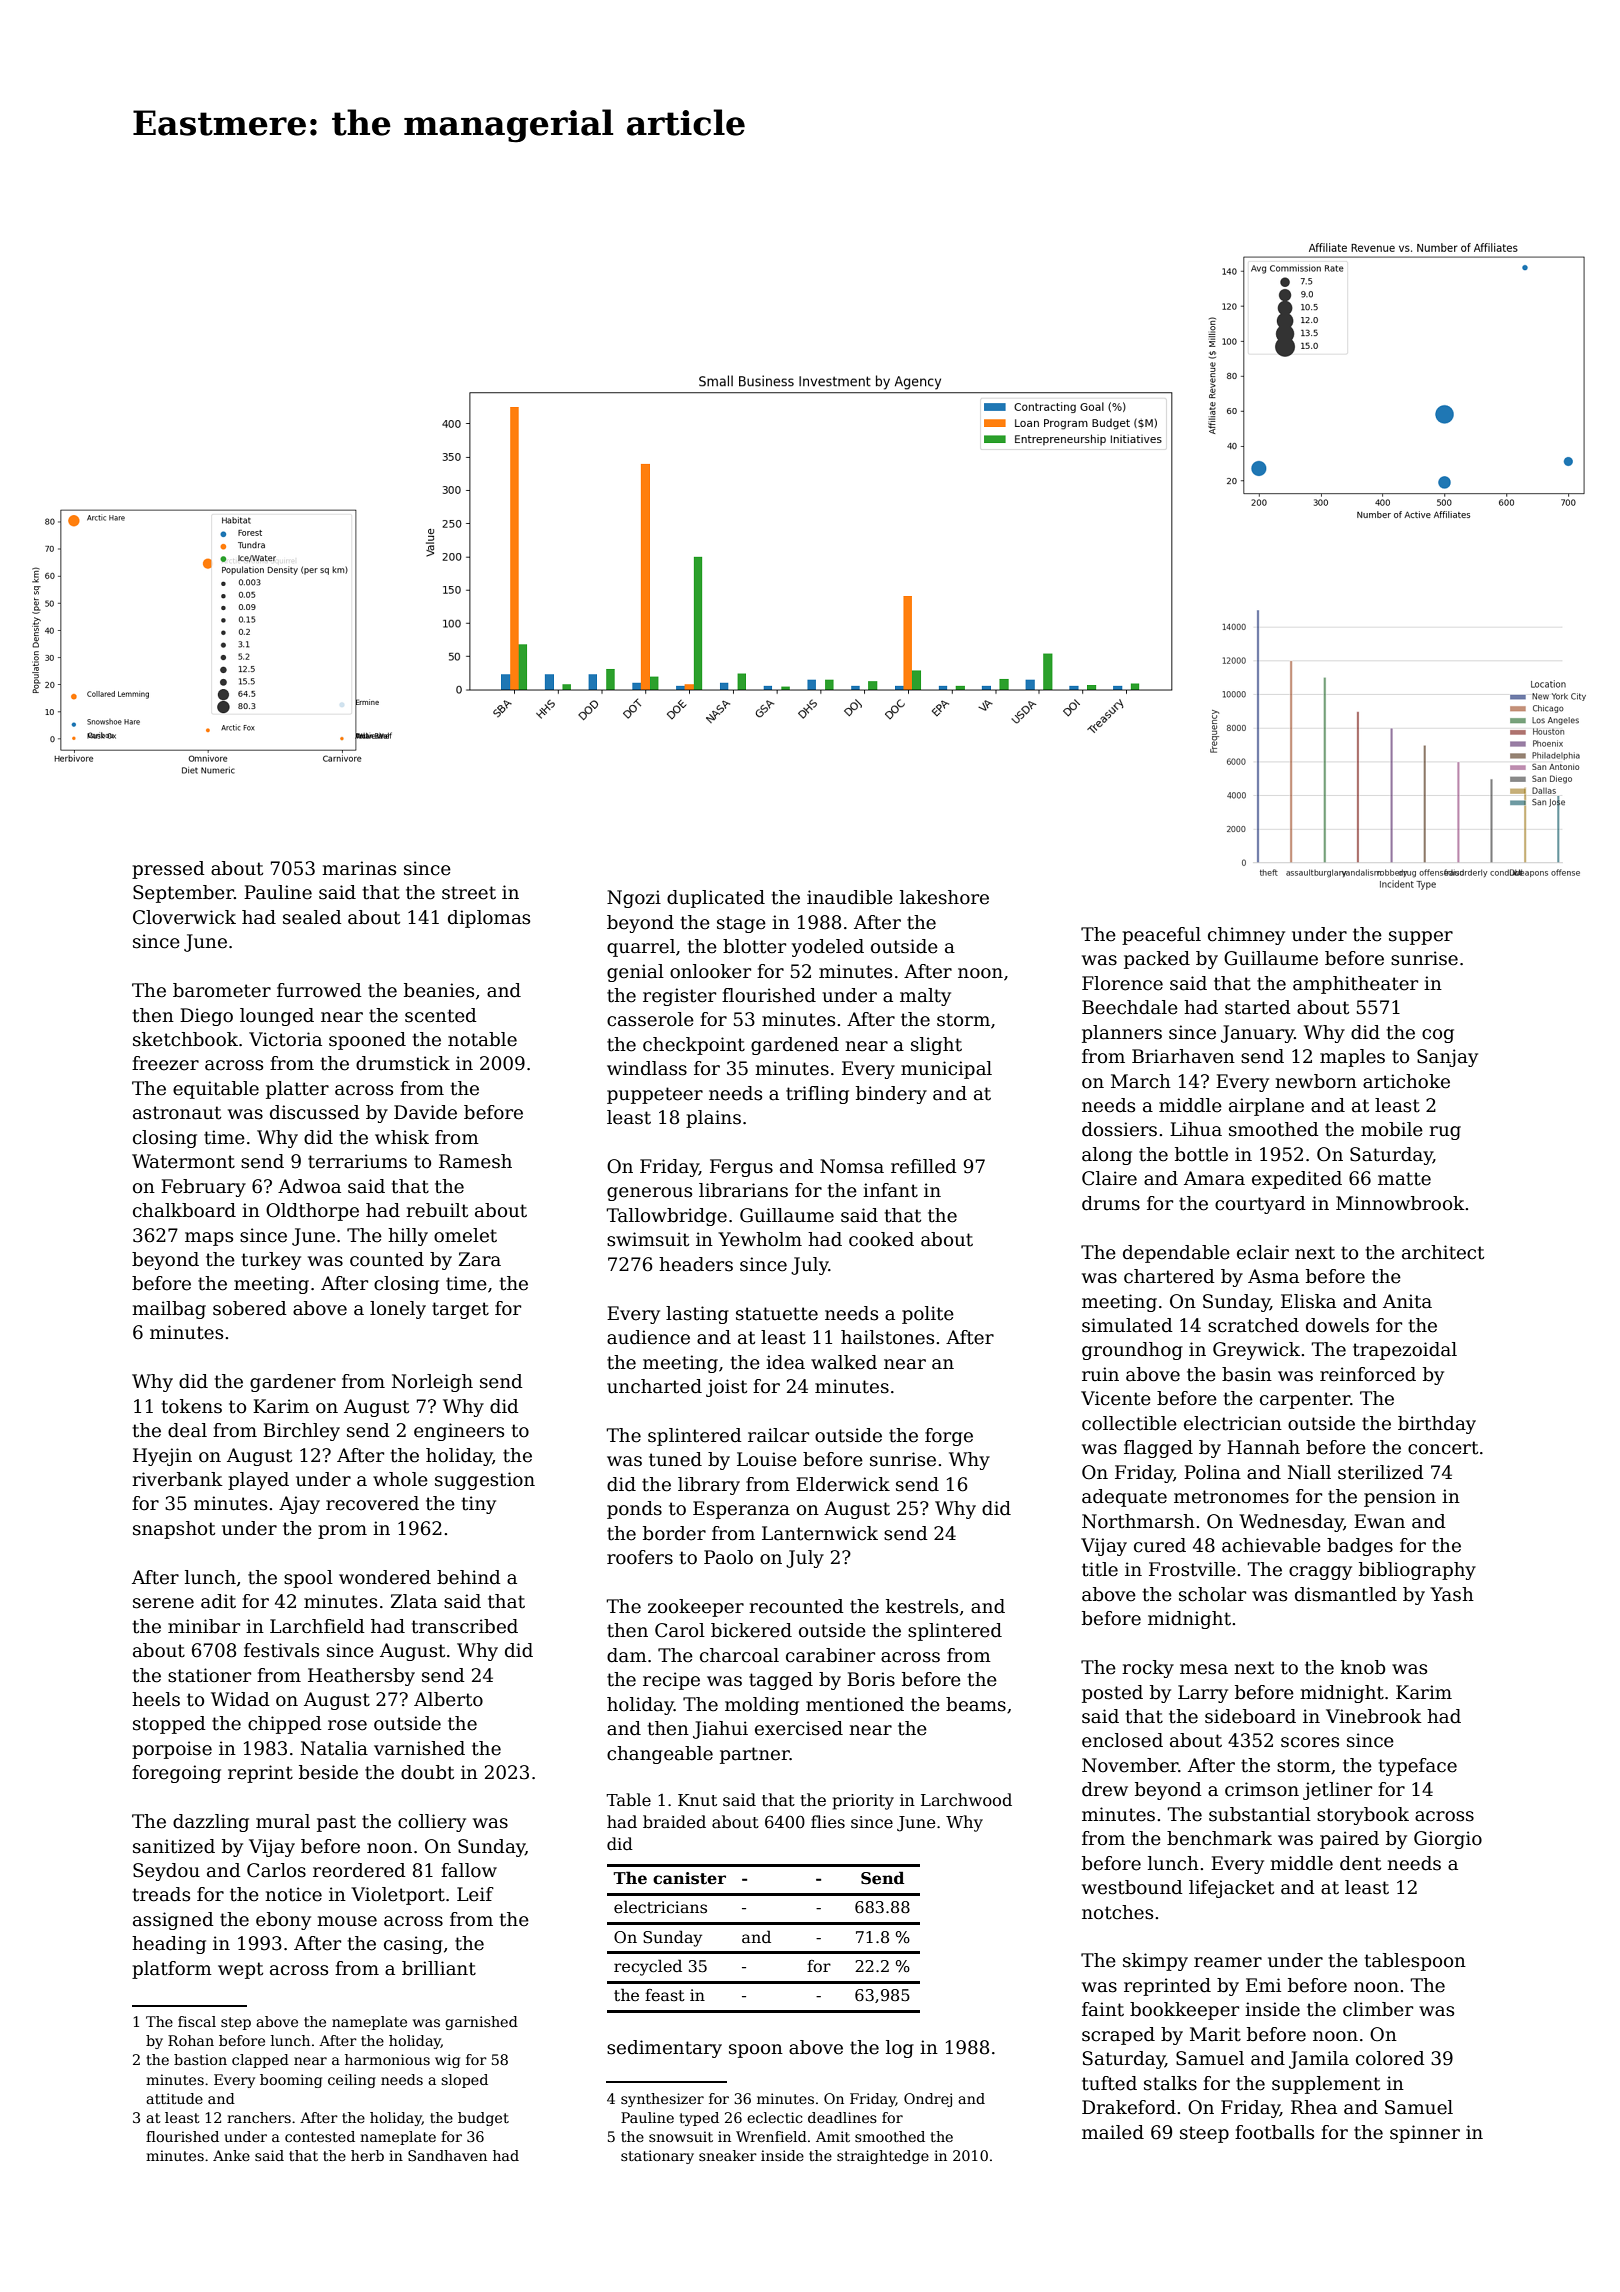  Describe the element at coordinates (425, 1112) in the document. I see `Davide` at that location.
